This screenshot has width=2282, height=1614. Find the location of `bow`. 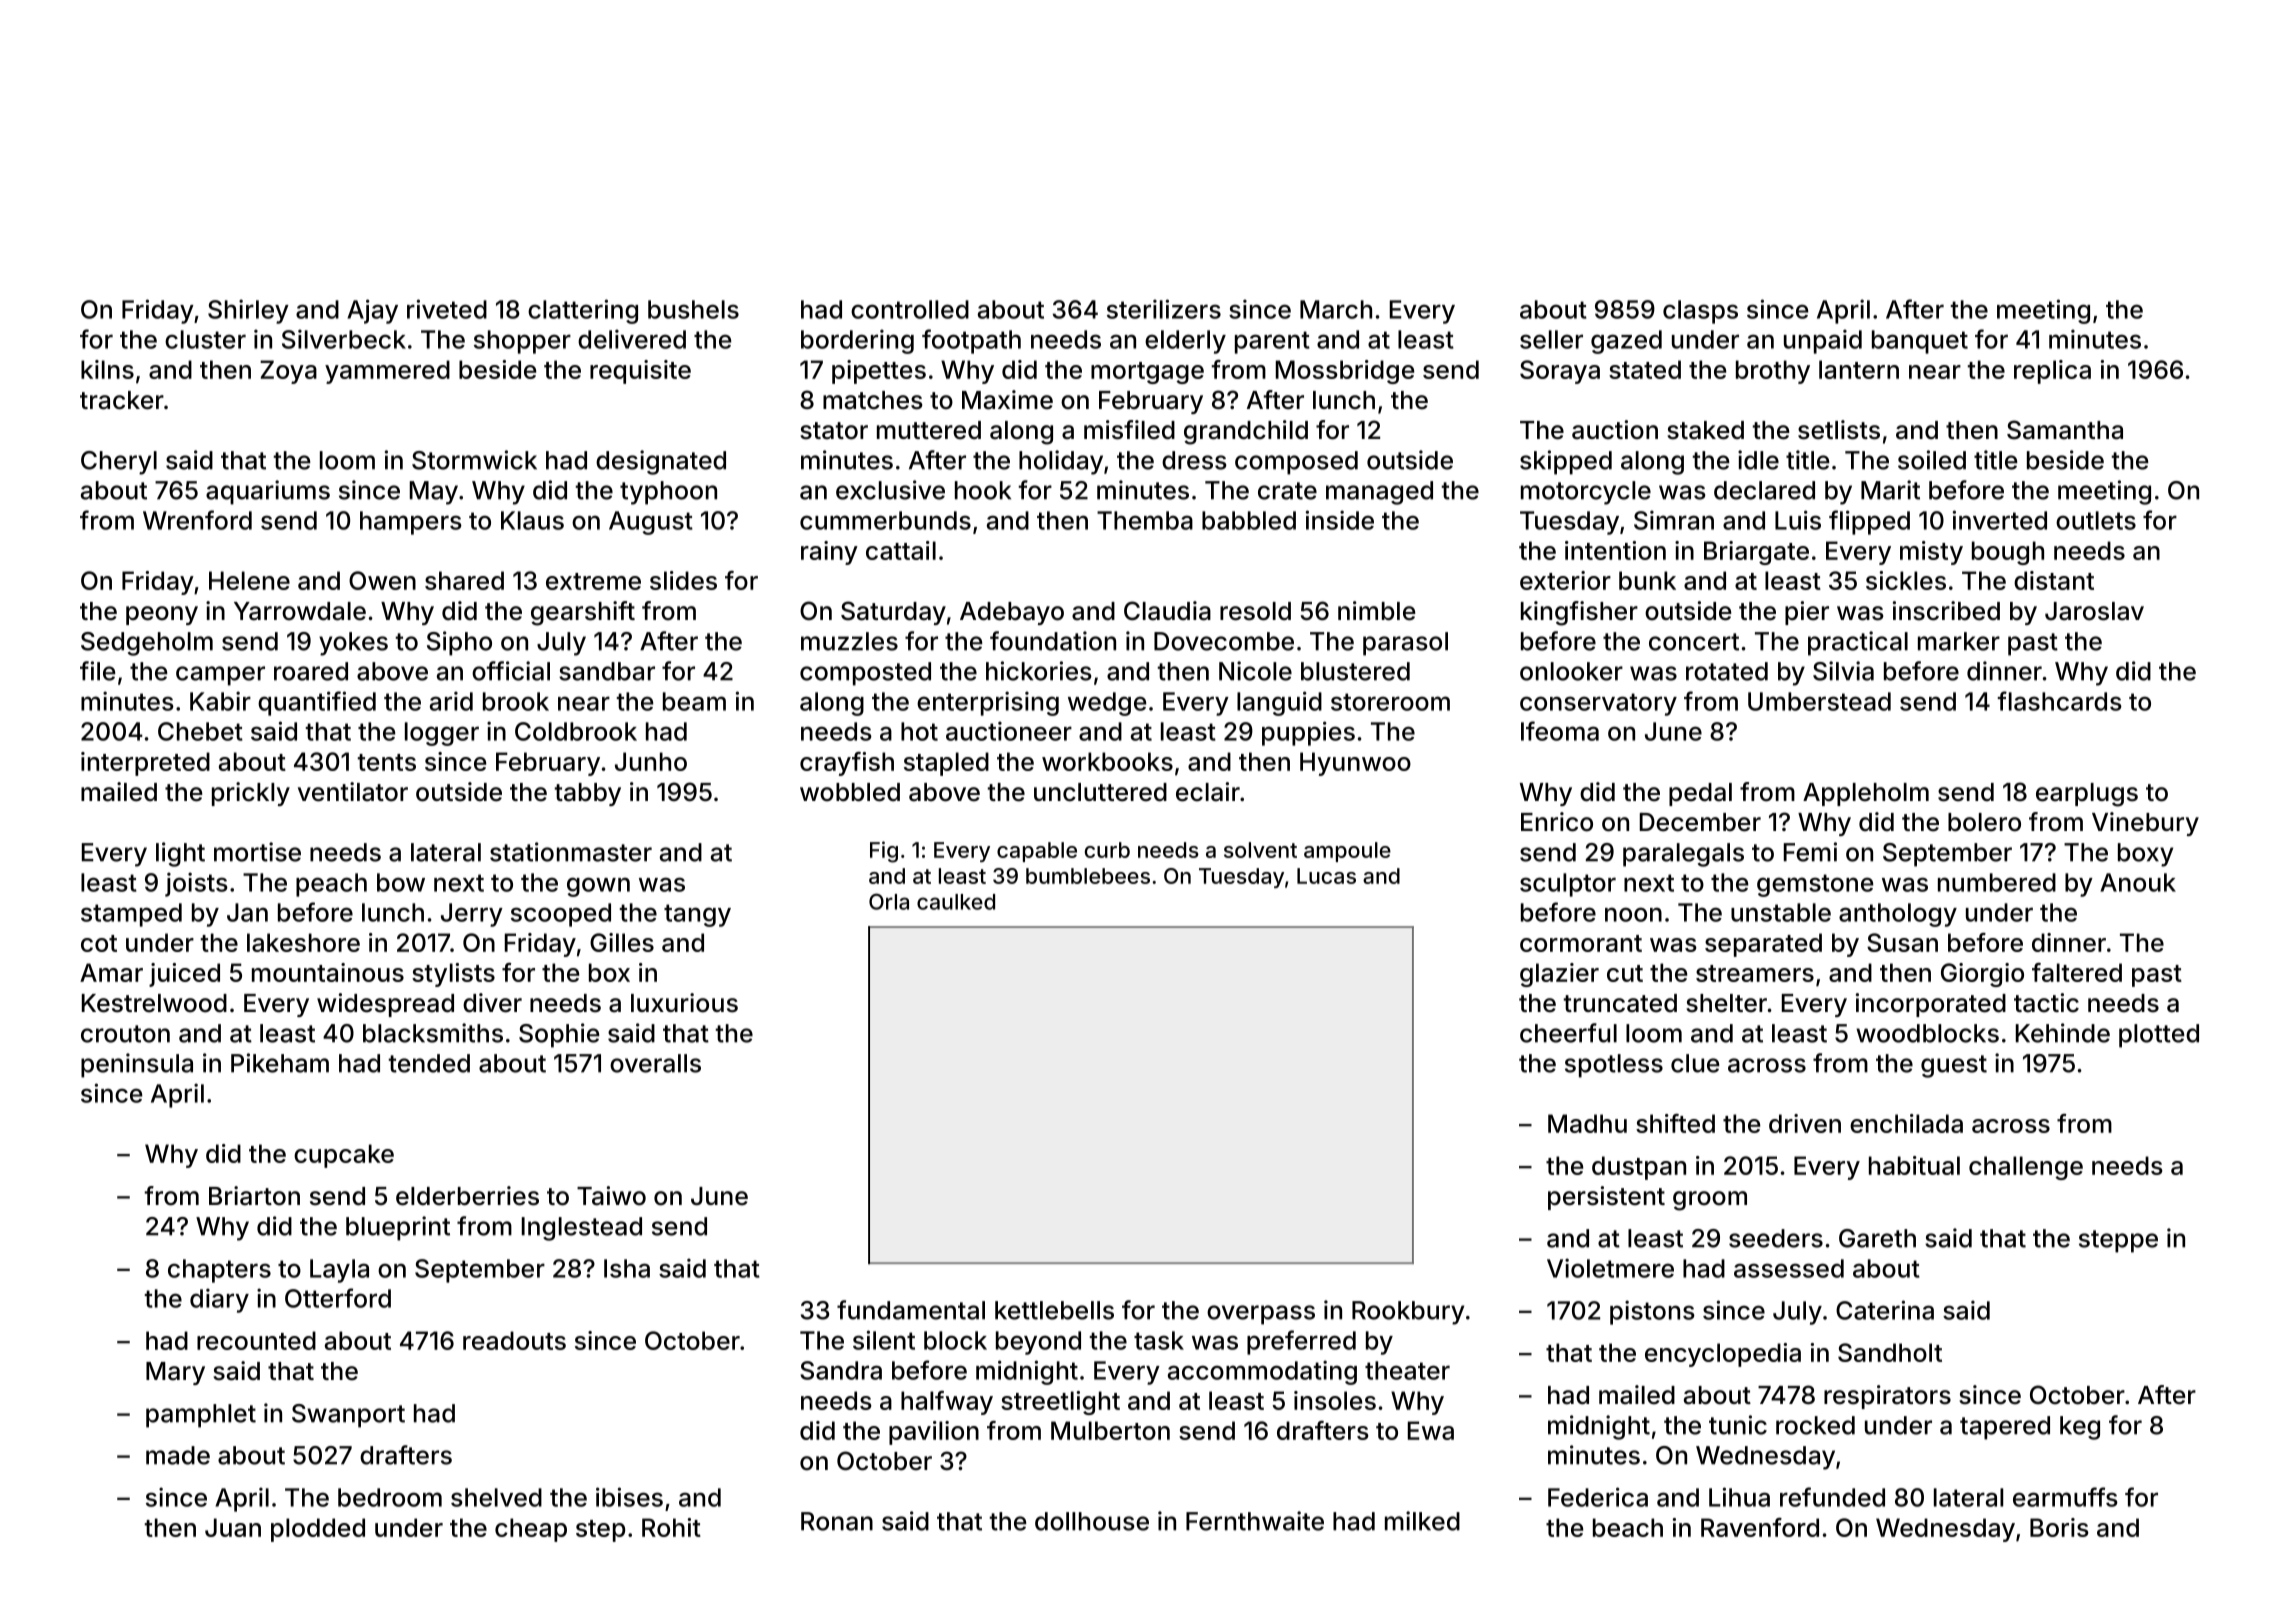

bow is located at coordinates (401, 882).
